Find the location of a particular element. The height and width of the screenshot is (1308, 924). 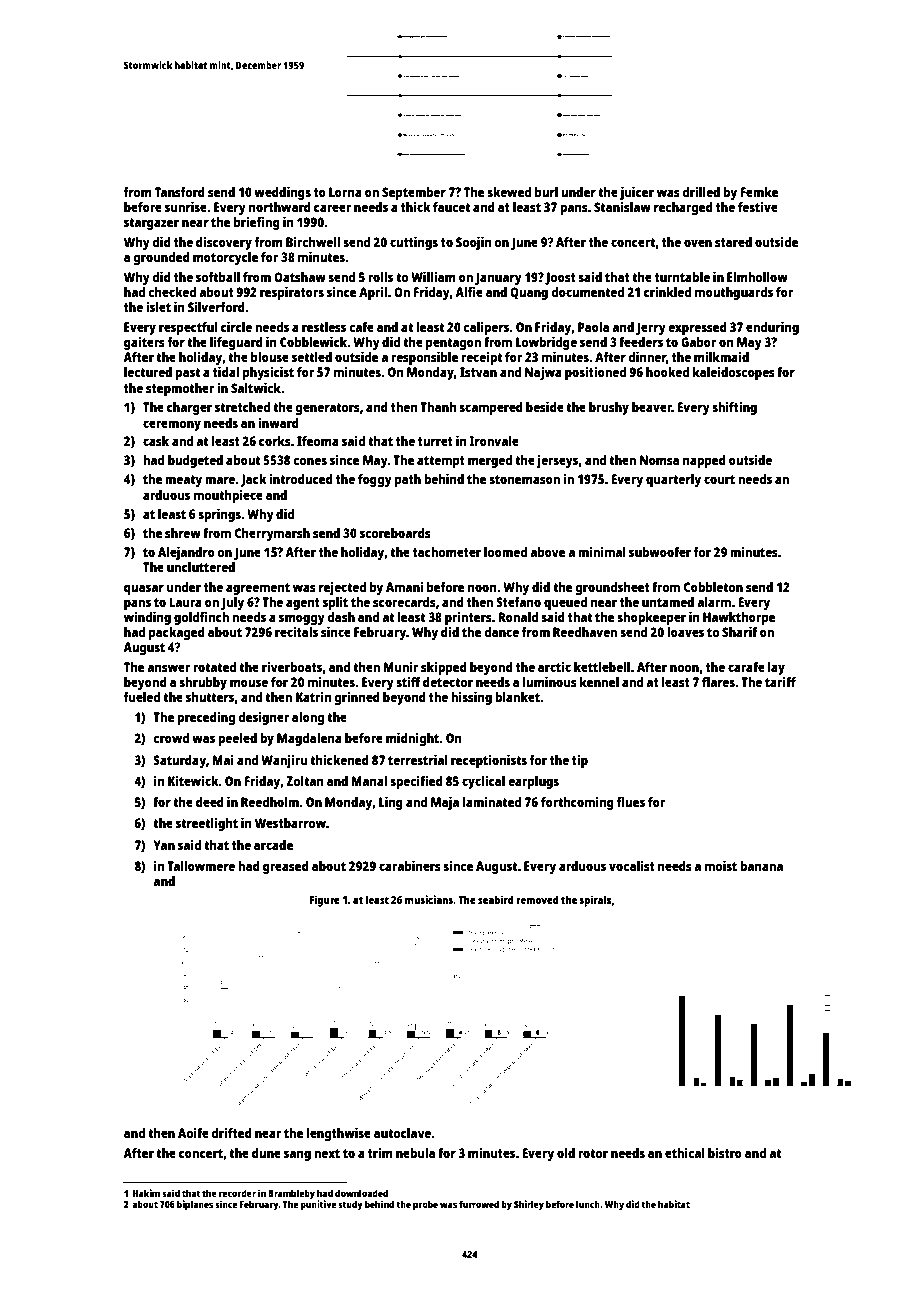

Stanislaw is located at coordinates (622, 207).
